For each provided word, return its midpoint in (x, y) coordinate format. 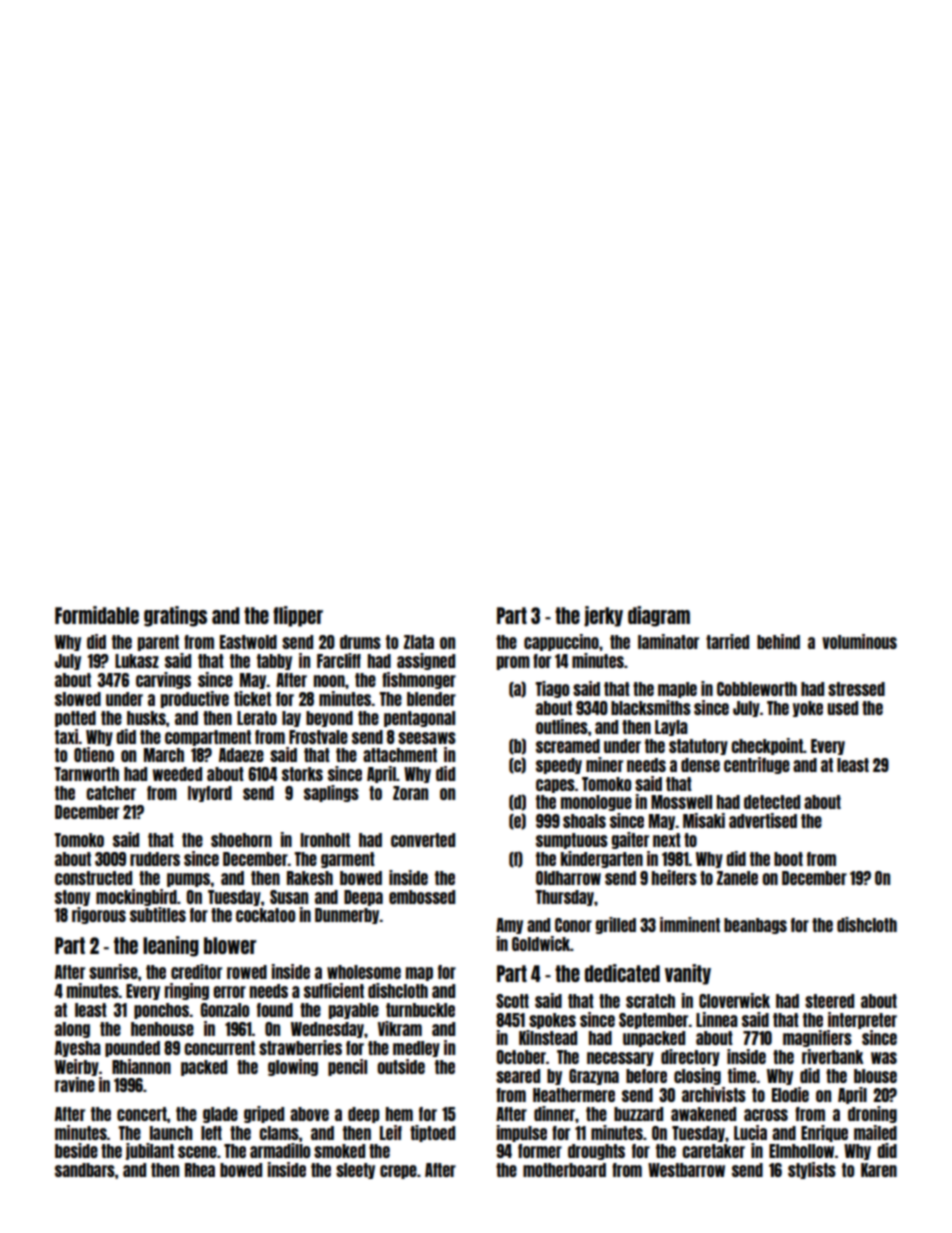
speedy (559, 766)
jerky (603, 616)
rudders (155, 859)
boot (788, 859)
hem (399, 1114)
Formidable (97, 615)
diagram (659, 616)
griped (264, 1114)
